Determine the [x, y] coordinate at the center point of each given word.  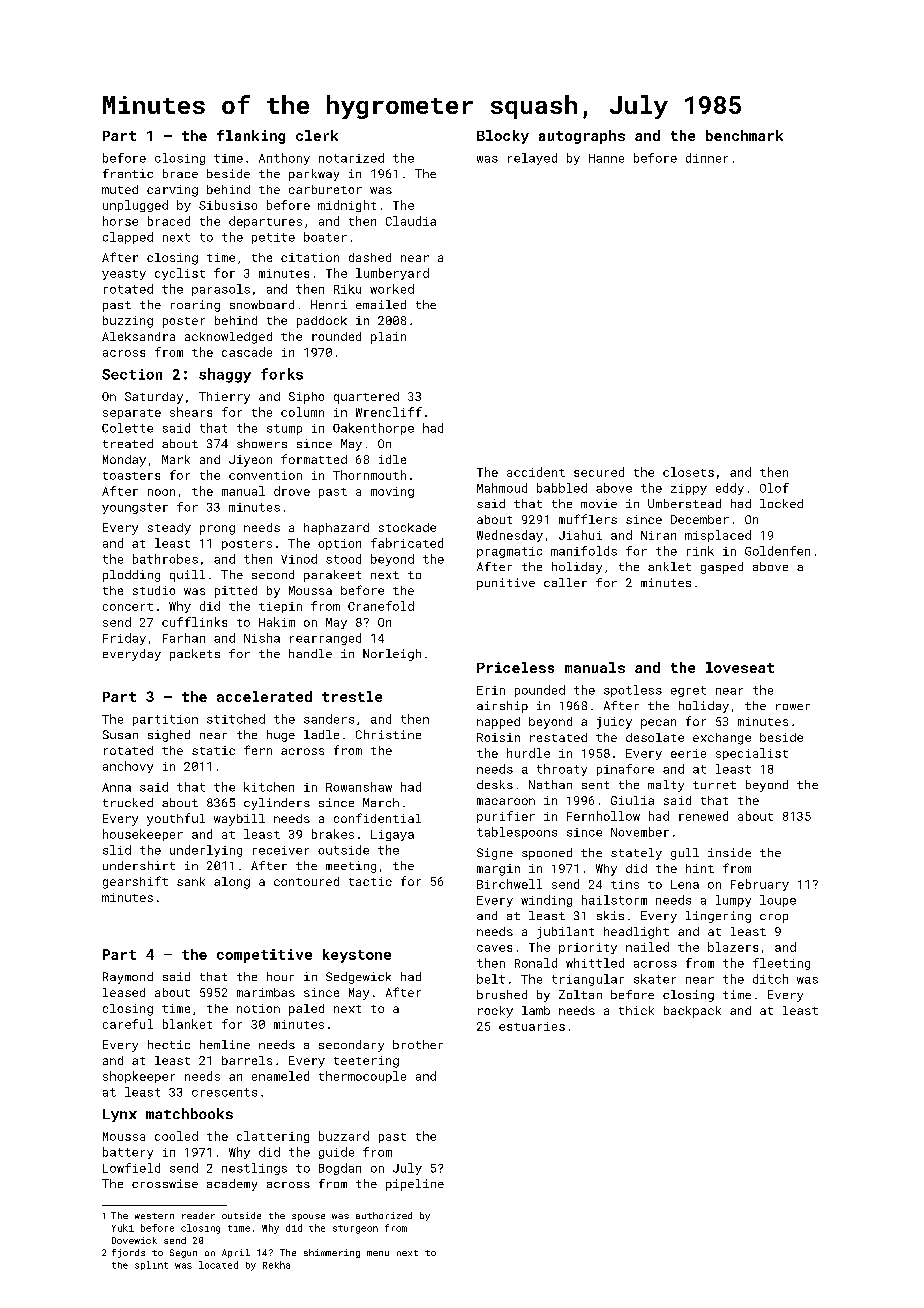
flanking [251, 137]
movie [599, 503]
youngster [135, 508]
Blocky [503, 137]
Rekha [276, 1265]
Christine [388, 734]
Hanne [606, 158]
